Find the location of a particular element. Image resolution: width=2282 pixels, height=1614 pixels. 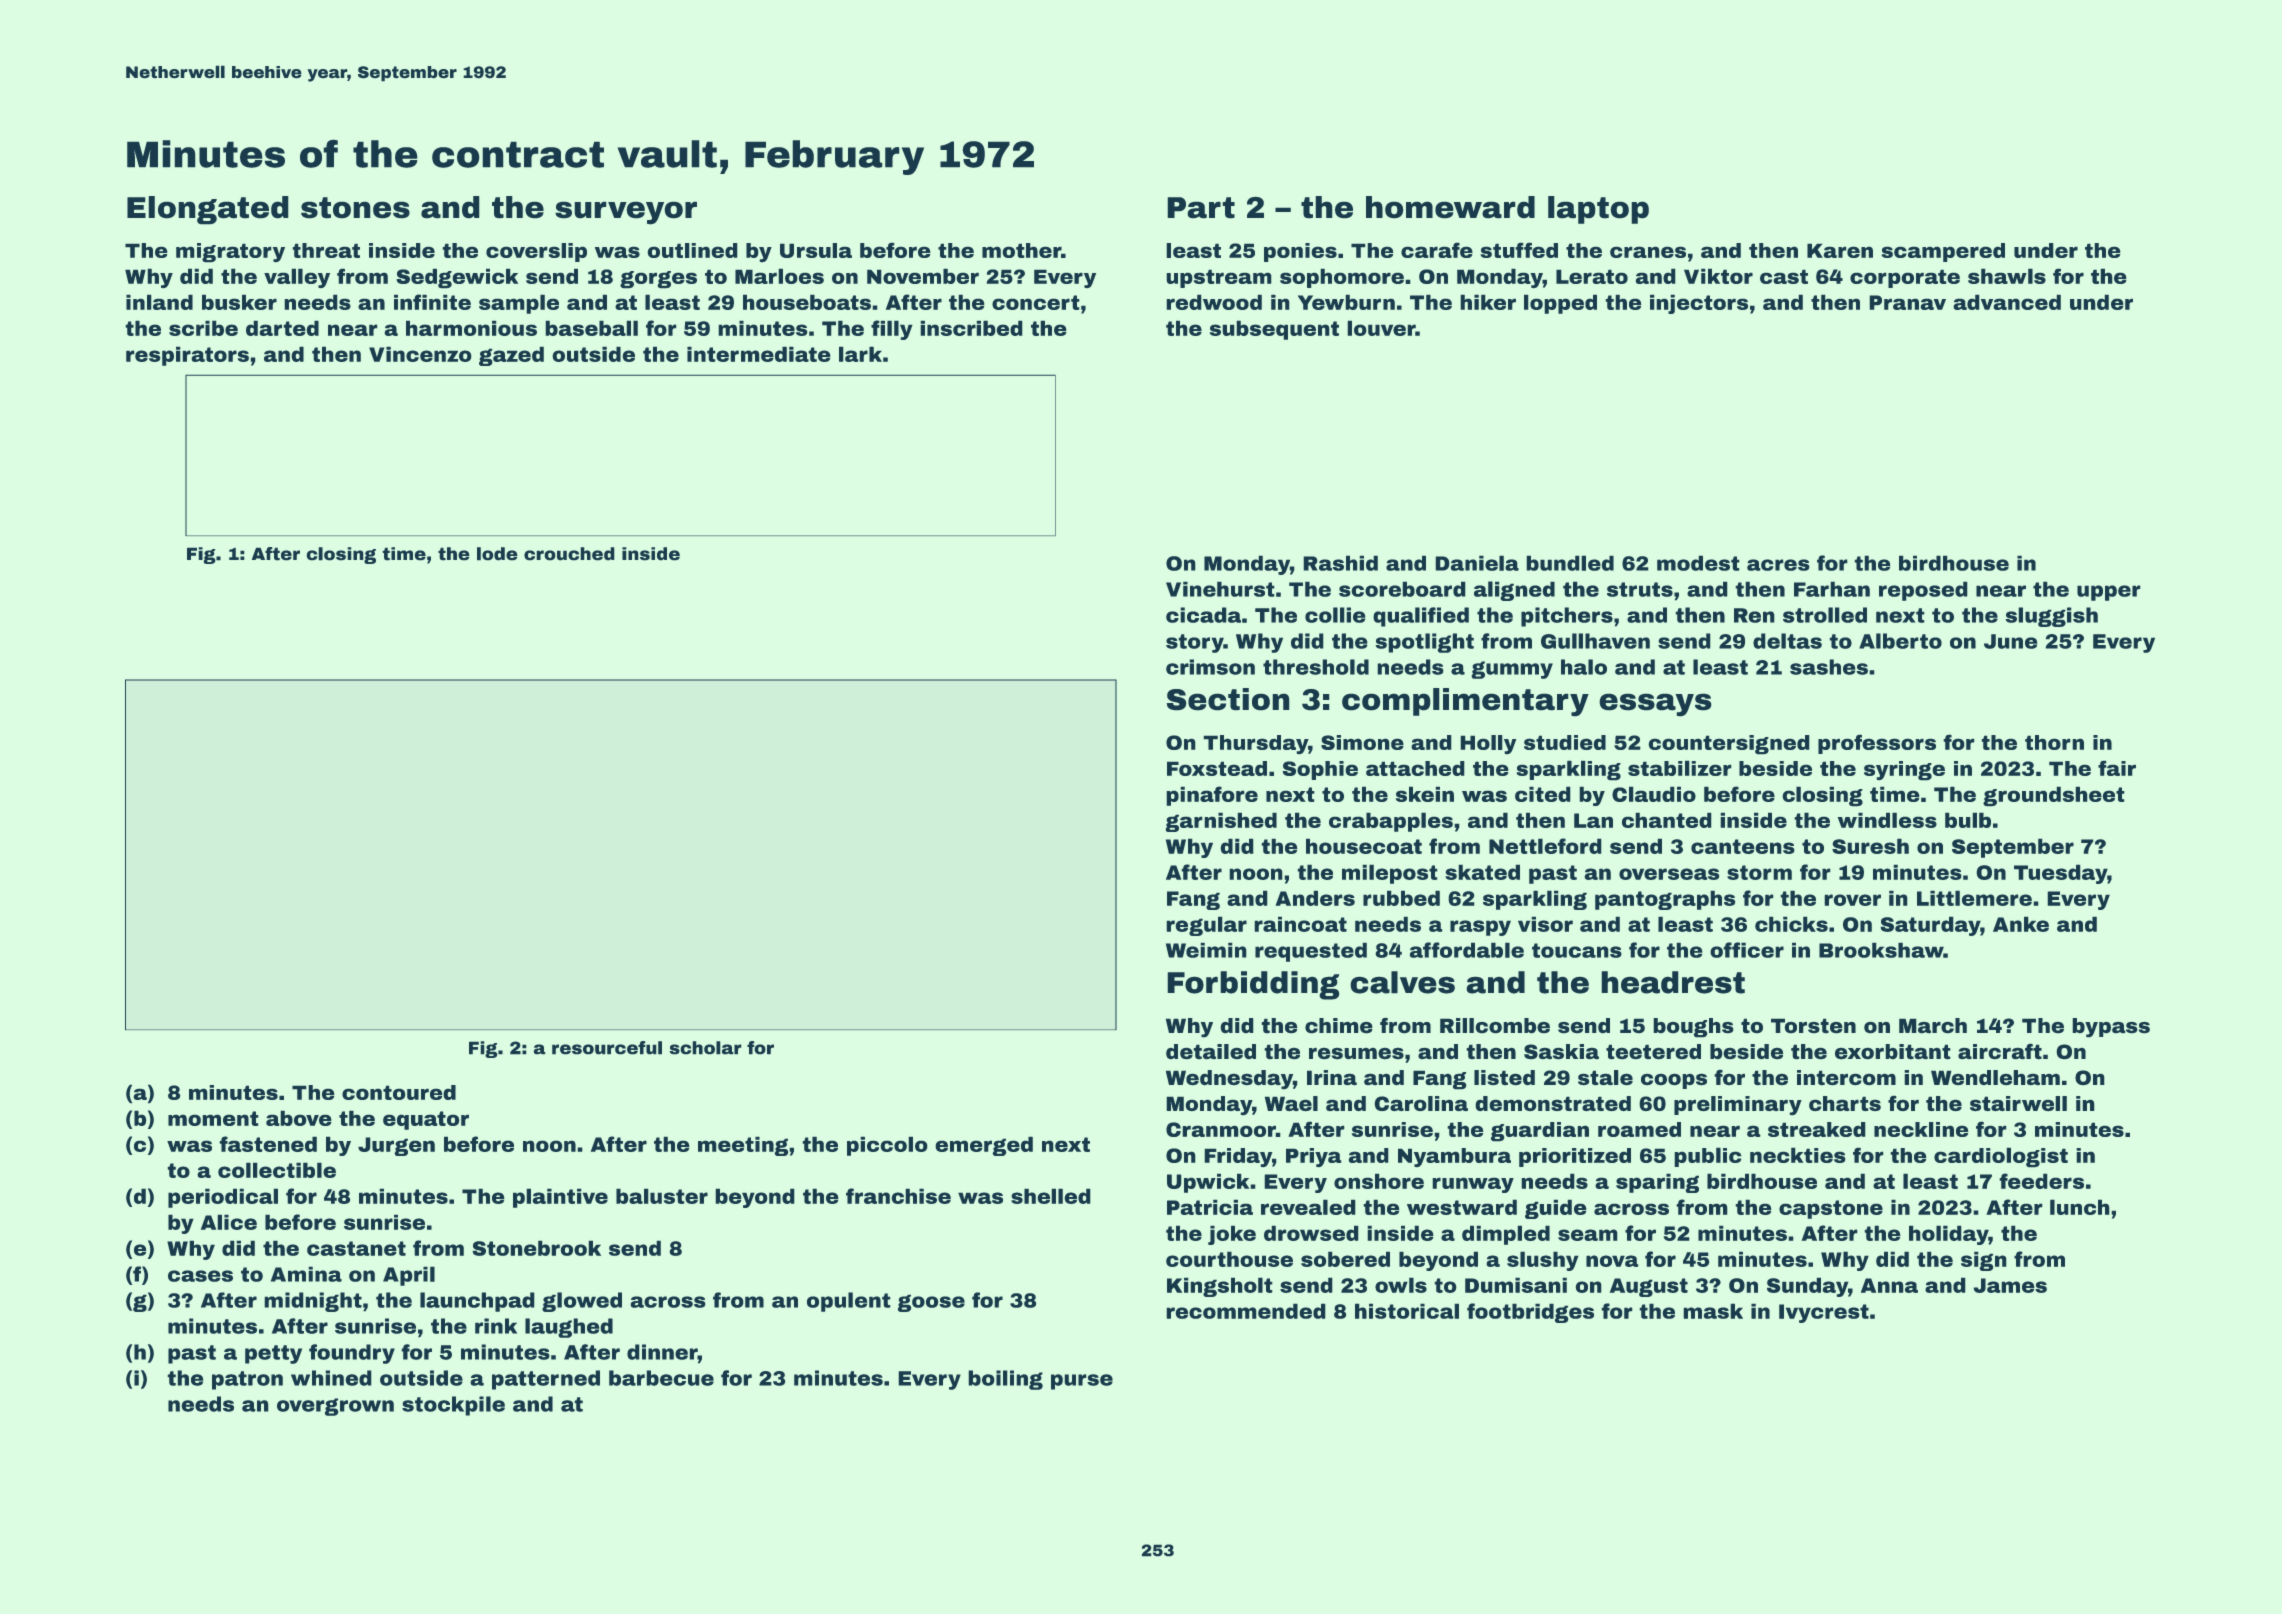

lode is located at coordinates (497, 554).
